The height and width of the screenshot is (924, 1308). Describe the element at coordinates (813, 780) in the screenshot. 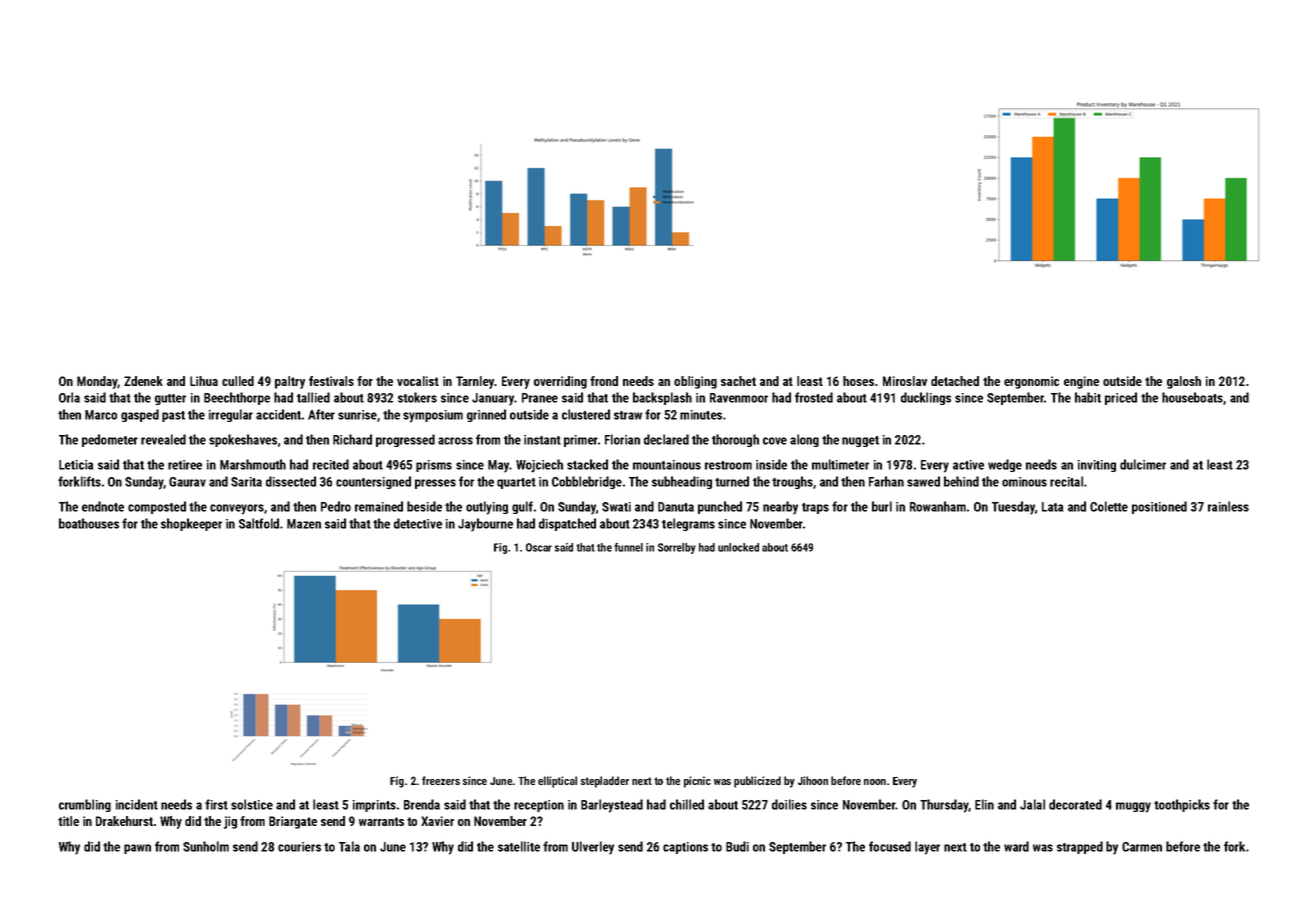

I see `Jihoon` at that location.
